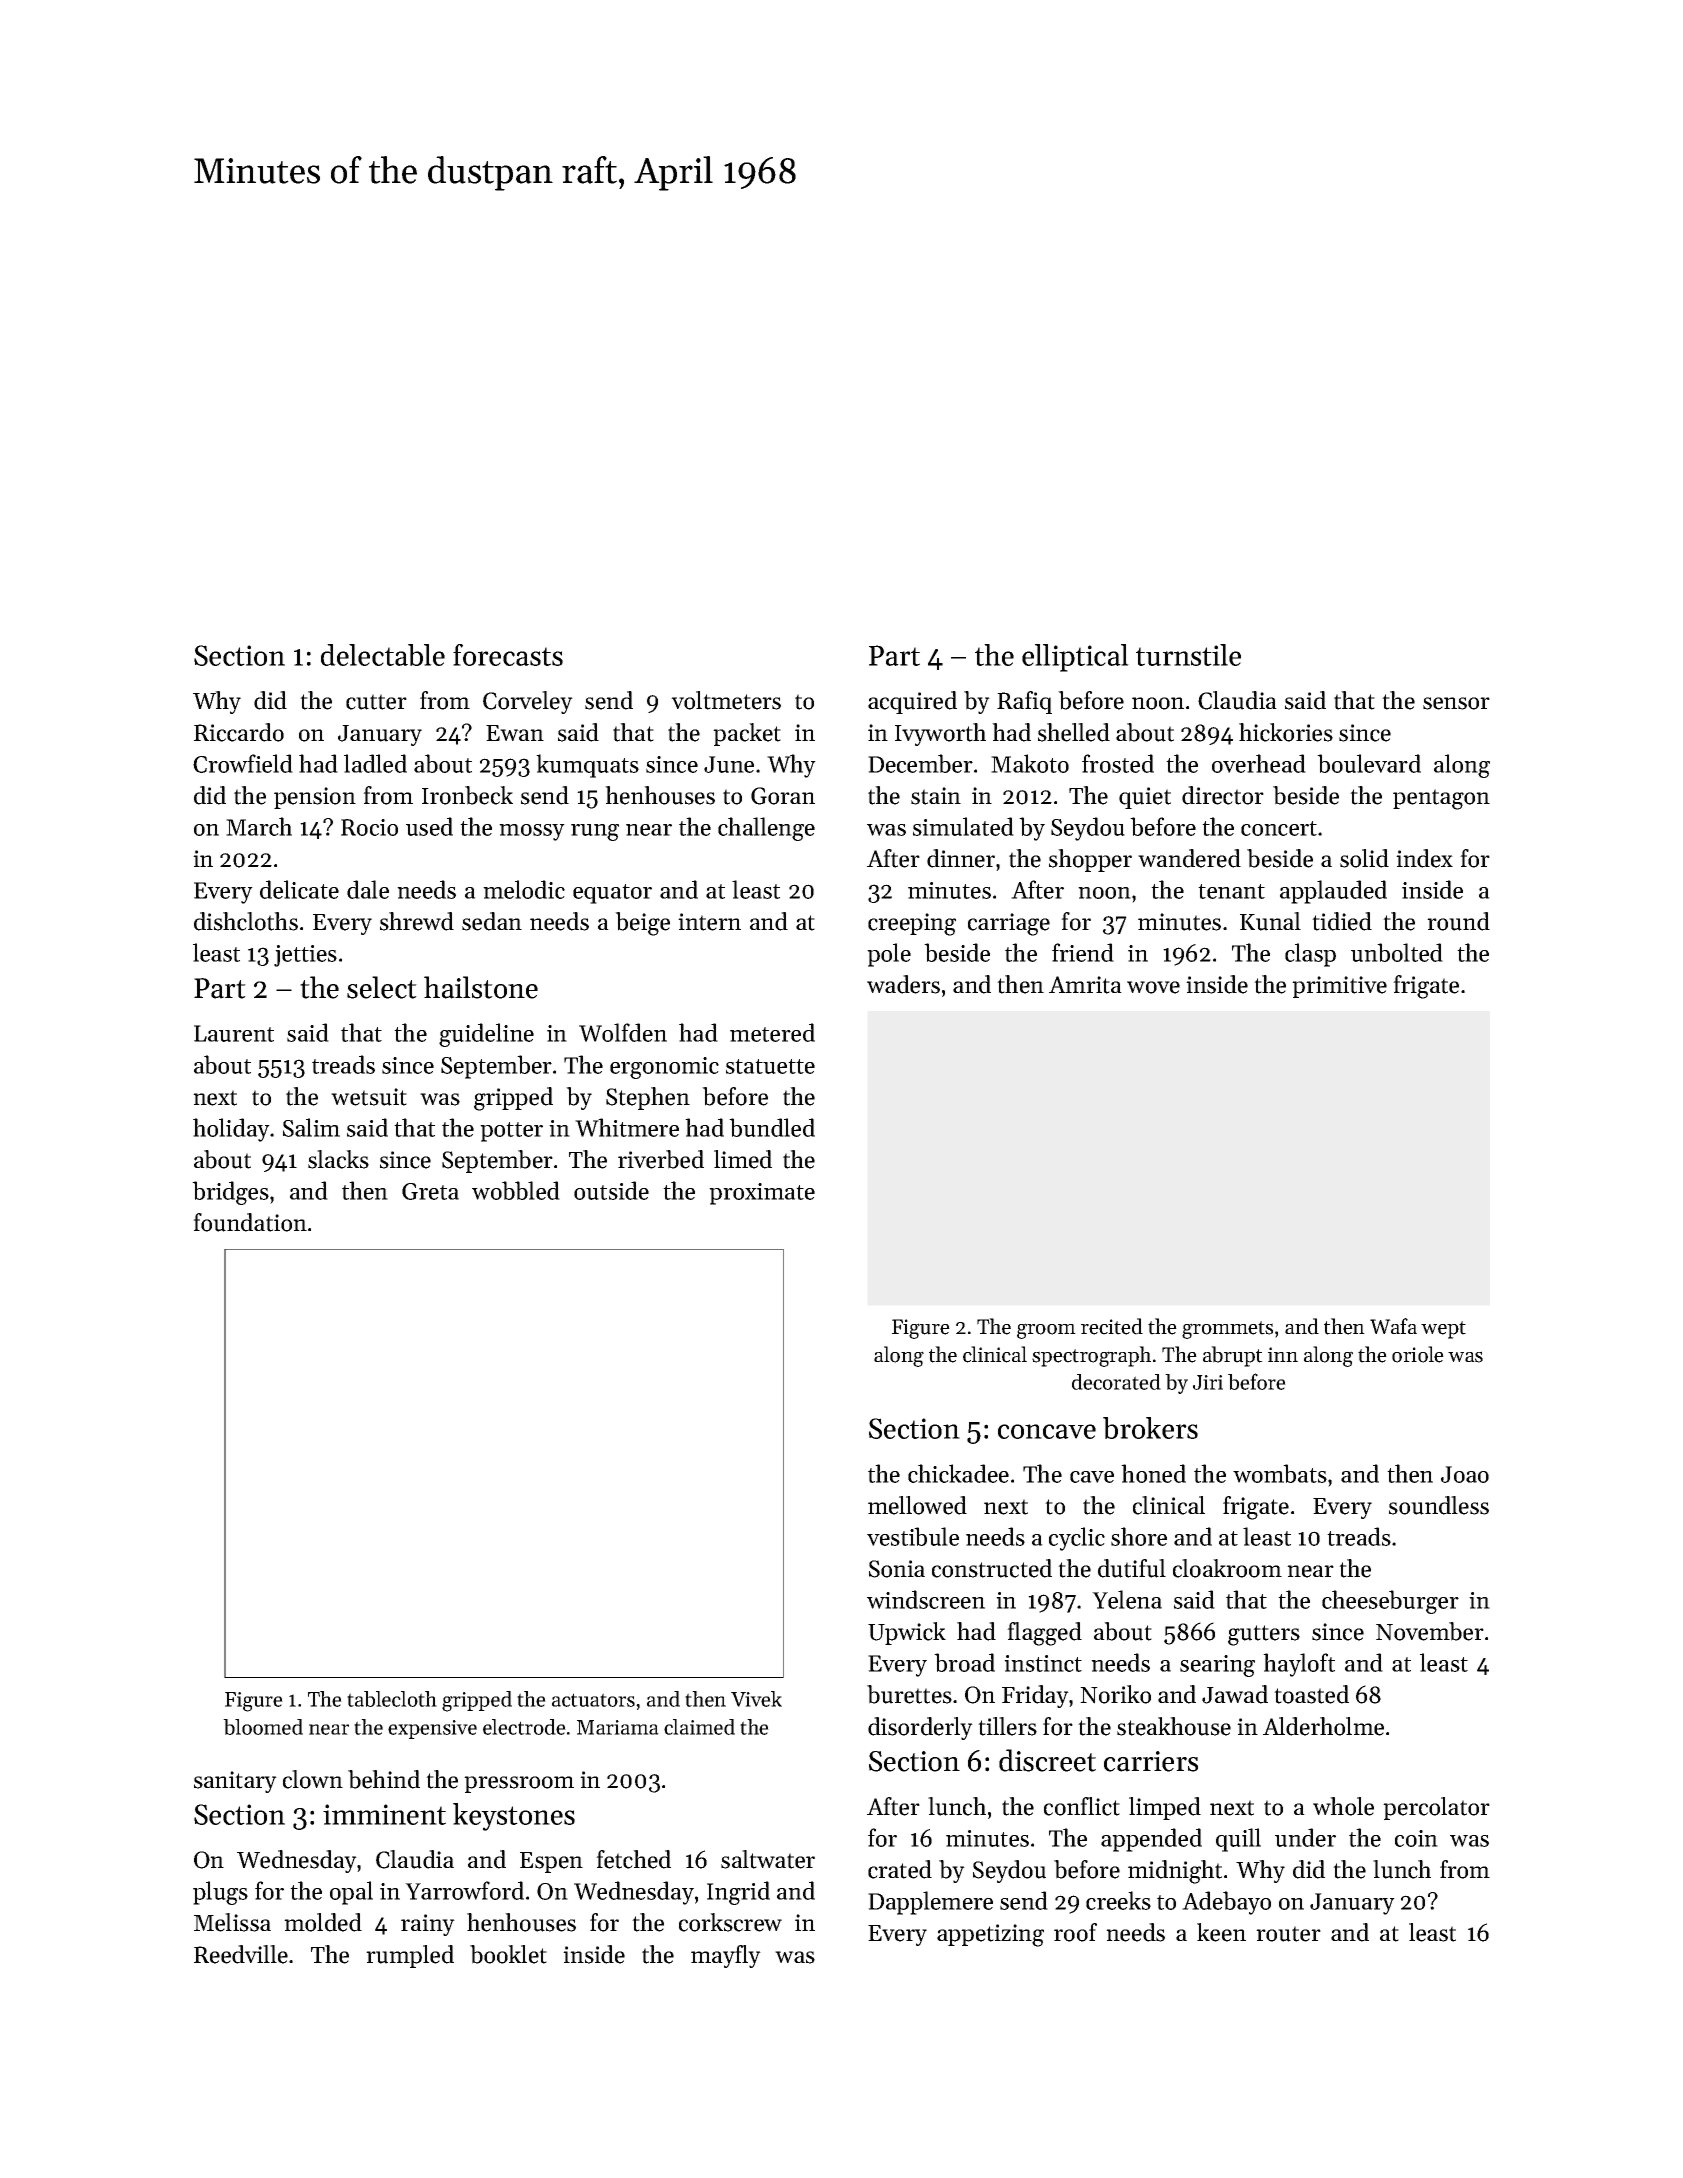 The width and height of the screenshot is (1683, 2178). What do you see at coordinates (1188, 655) in the screenshot?
I see `turnstile` at bounding box center [1188, 655].
